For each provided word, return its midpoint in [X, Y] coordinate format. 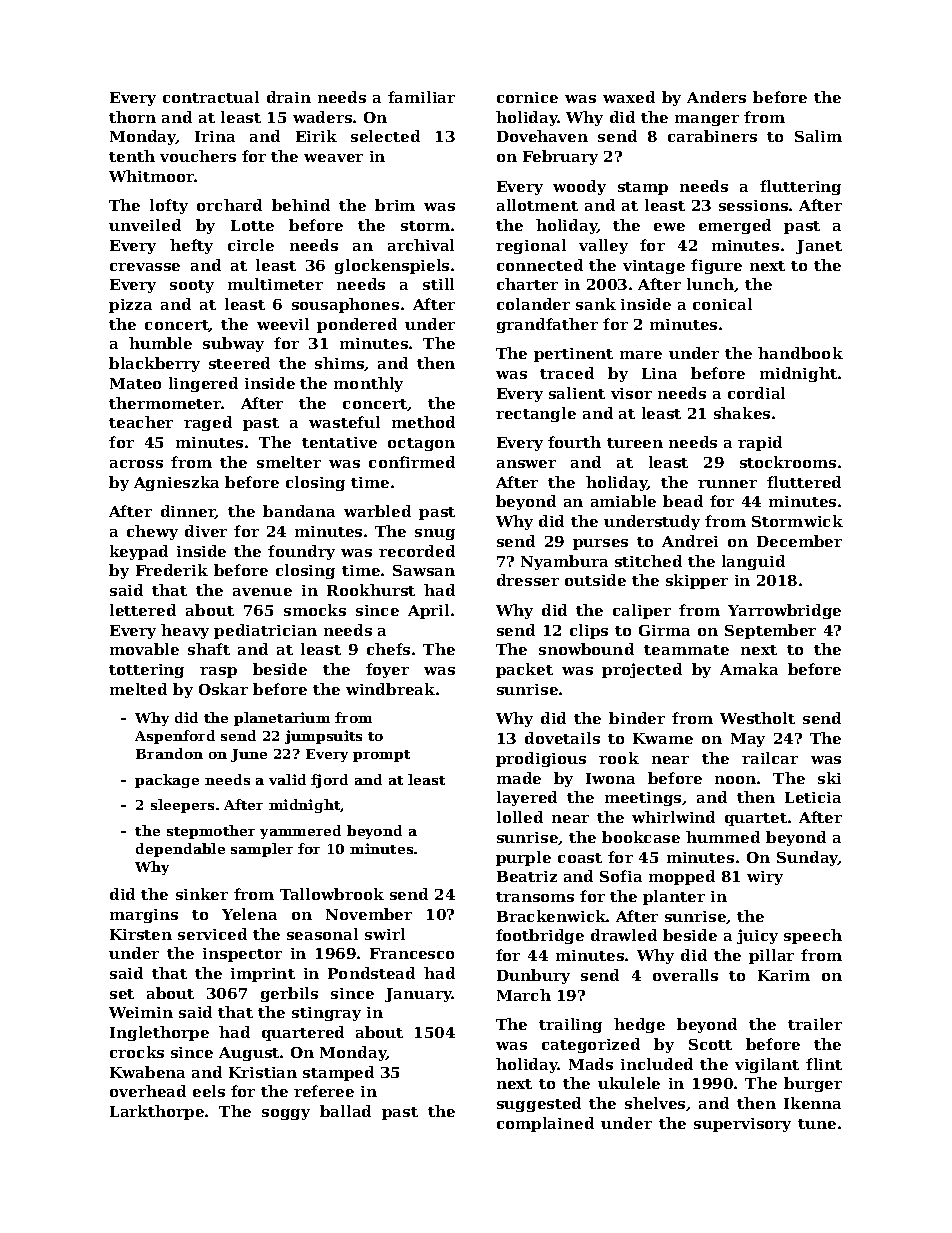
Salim [818, 136]
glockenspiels [392, 266]
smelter [289, 462]
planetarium [282, 719]
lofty [169, 206]
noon [735, 780]
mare [641, 355]
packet [524, 670]
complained [545, 1124]
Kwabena [147, 1072]
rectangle [536, 414]
